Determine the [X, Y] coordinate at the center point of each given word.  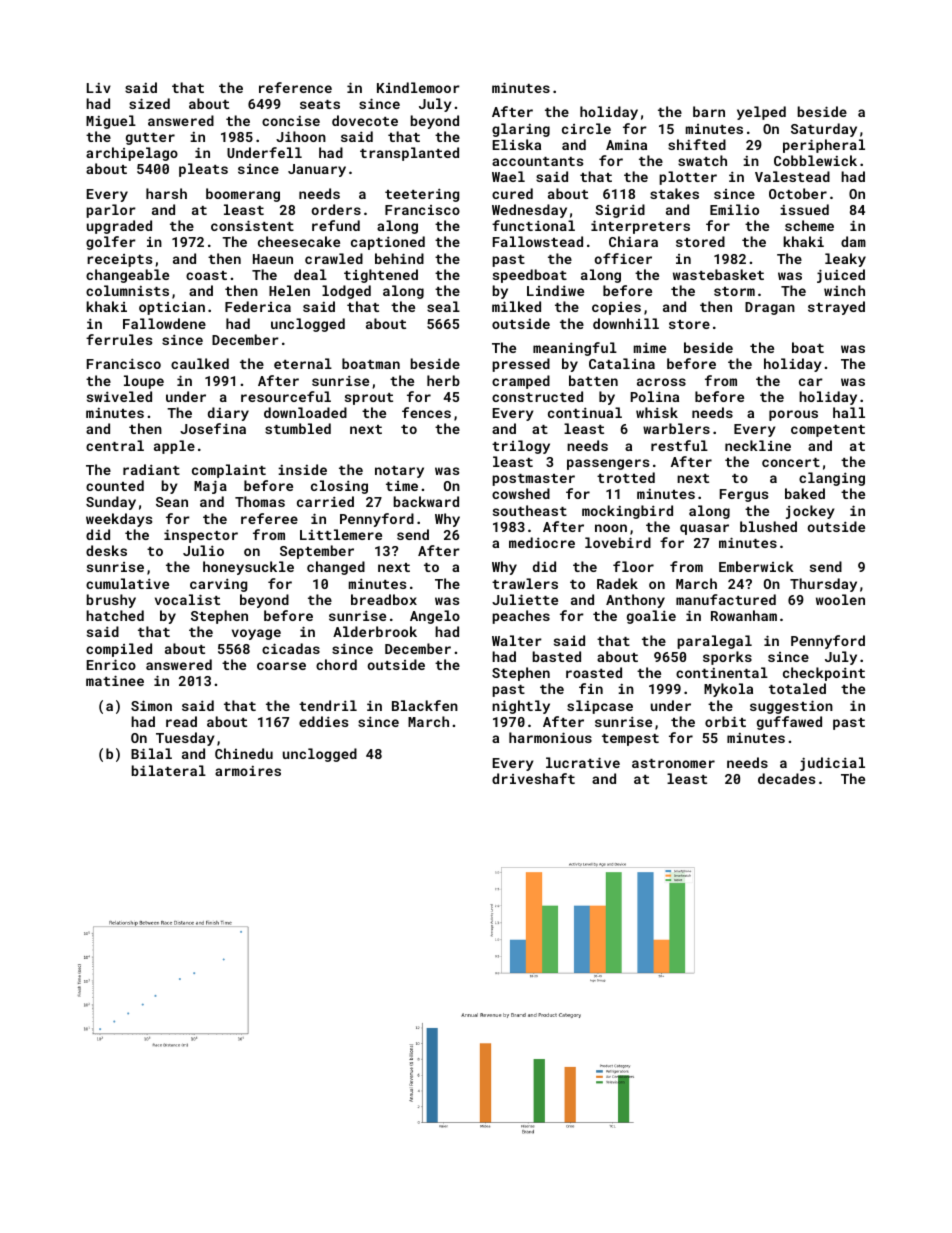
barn [709, 111]
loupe [144, 382]
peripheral [824, 146]
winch [844, 290]
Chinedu [244, 753]
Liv [99, 88]
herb [443, 380]
